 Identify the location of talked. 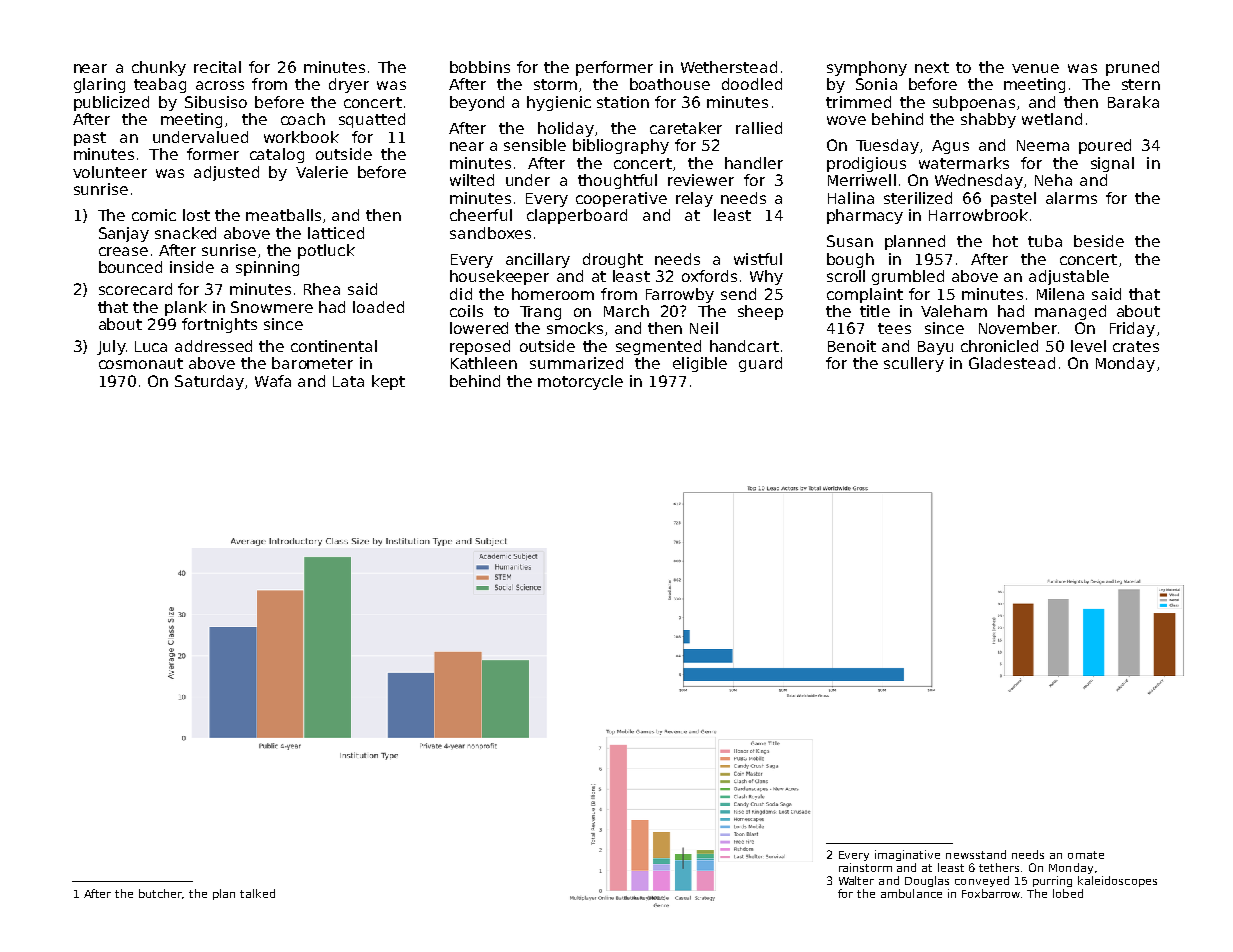
(257, 893).
